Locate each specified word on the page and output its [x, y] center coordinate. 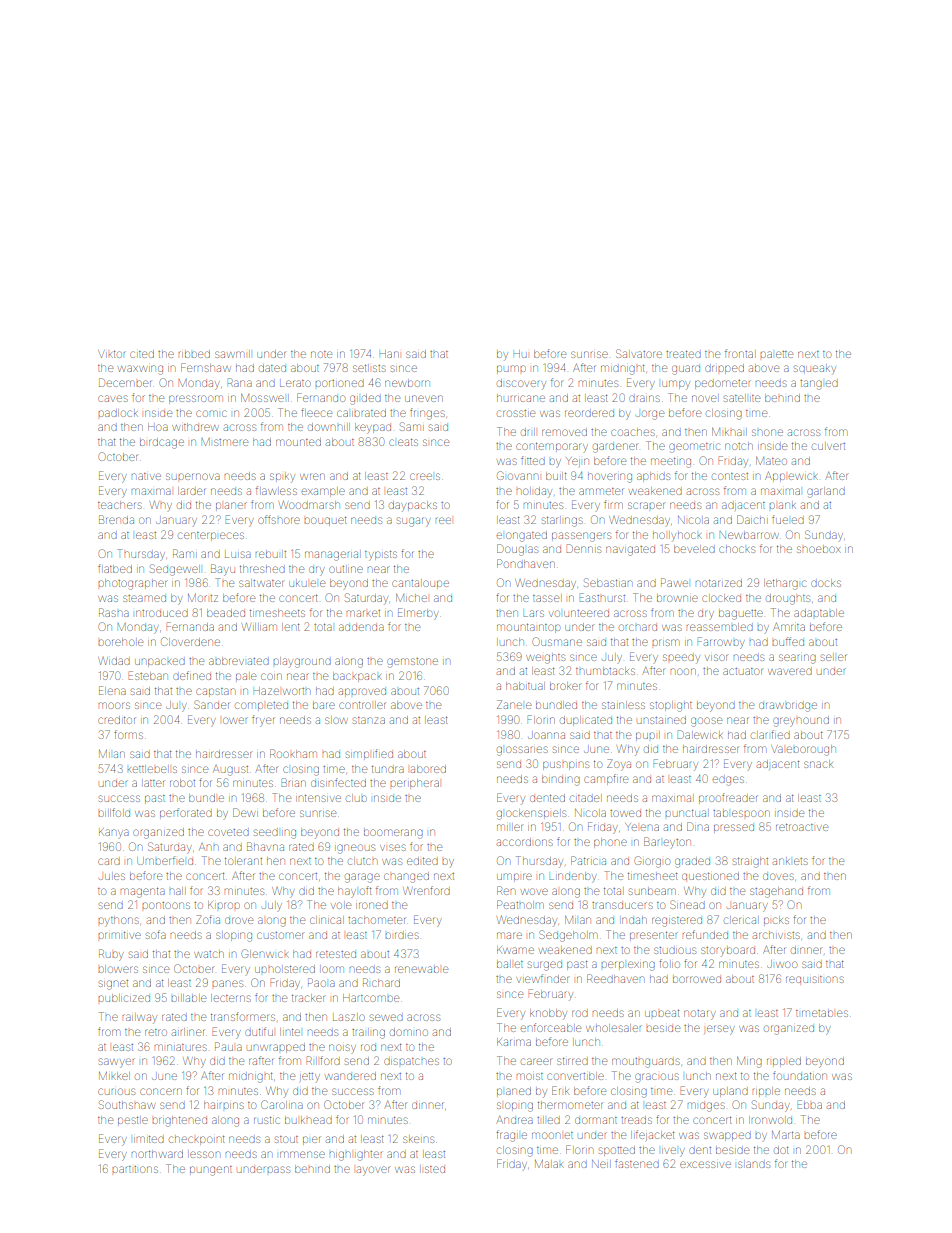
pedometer [723, 384]
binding [561, 780]
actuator [742, 671]
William [259, 627]
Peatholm [520, 904]
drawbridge [788, 707]
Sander [211, 704]
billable [189, 998]
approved [362, 691]
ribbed [194, 354]
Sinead [687, 904]
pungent [211, 1171]
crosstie [516, 413]
